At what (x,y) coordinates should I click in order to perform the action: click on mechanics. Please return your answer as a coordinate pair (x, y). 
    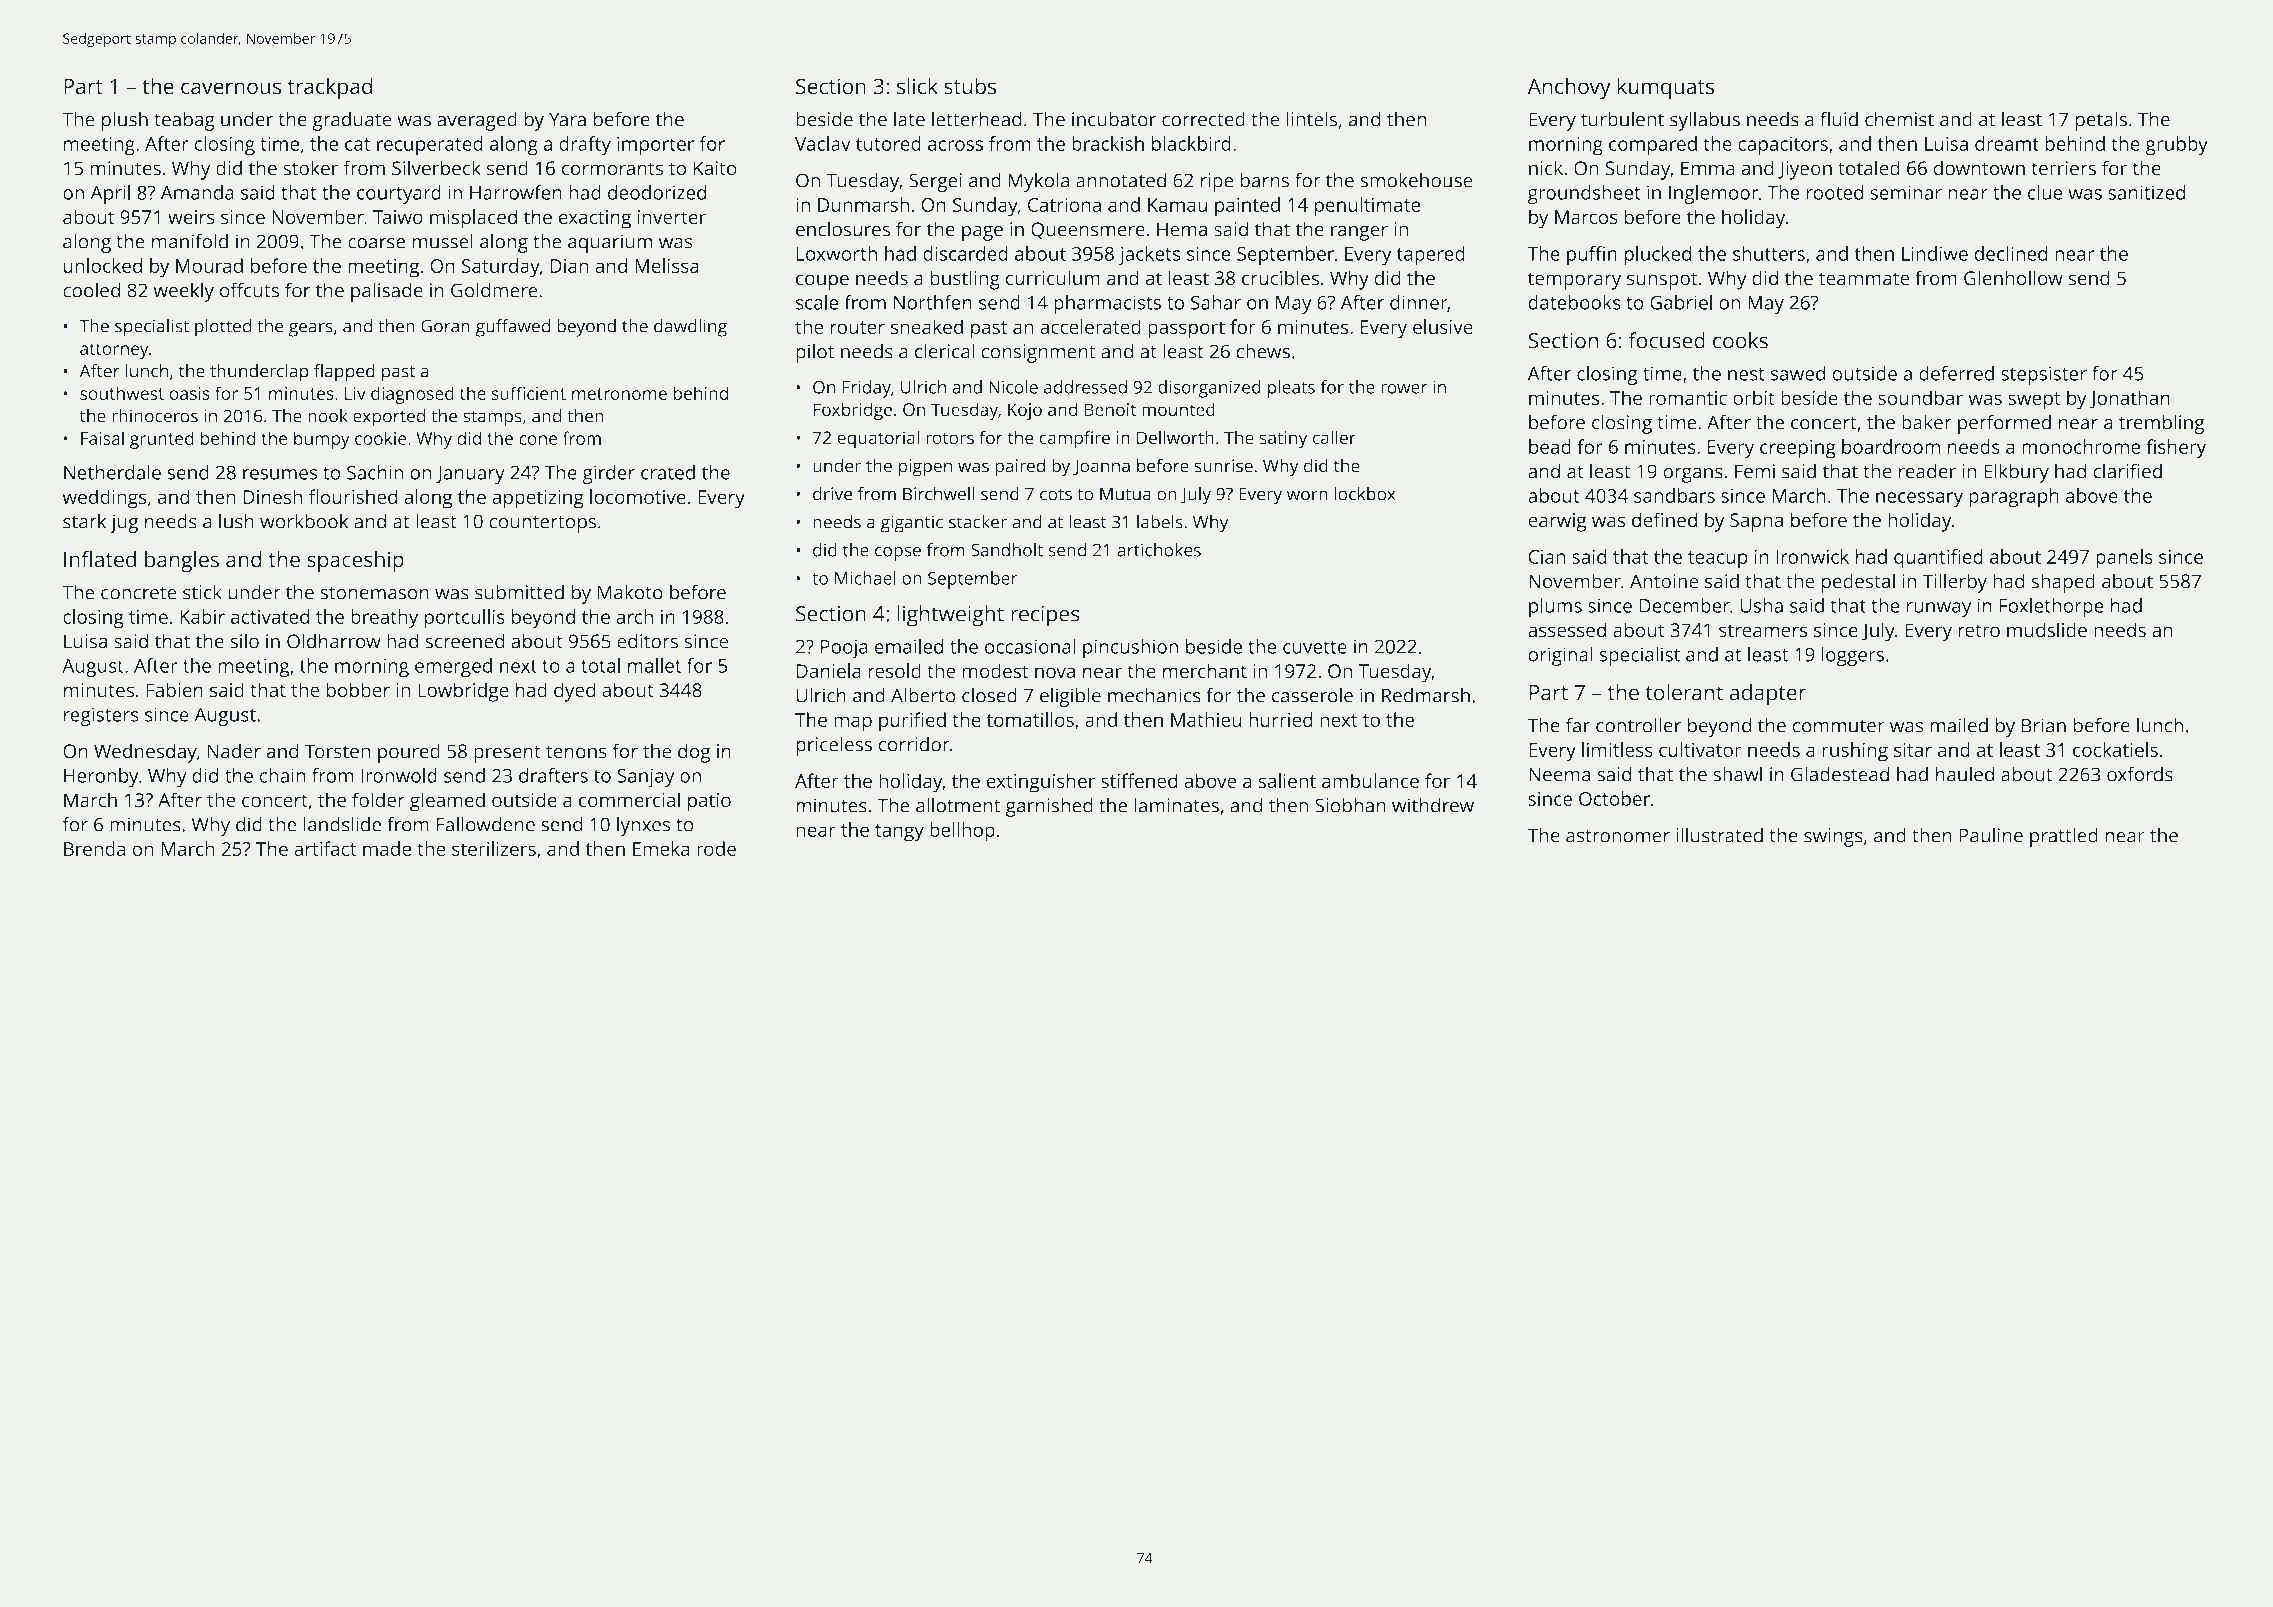
    Looking at the image, I should click on (1154, 695).
